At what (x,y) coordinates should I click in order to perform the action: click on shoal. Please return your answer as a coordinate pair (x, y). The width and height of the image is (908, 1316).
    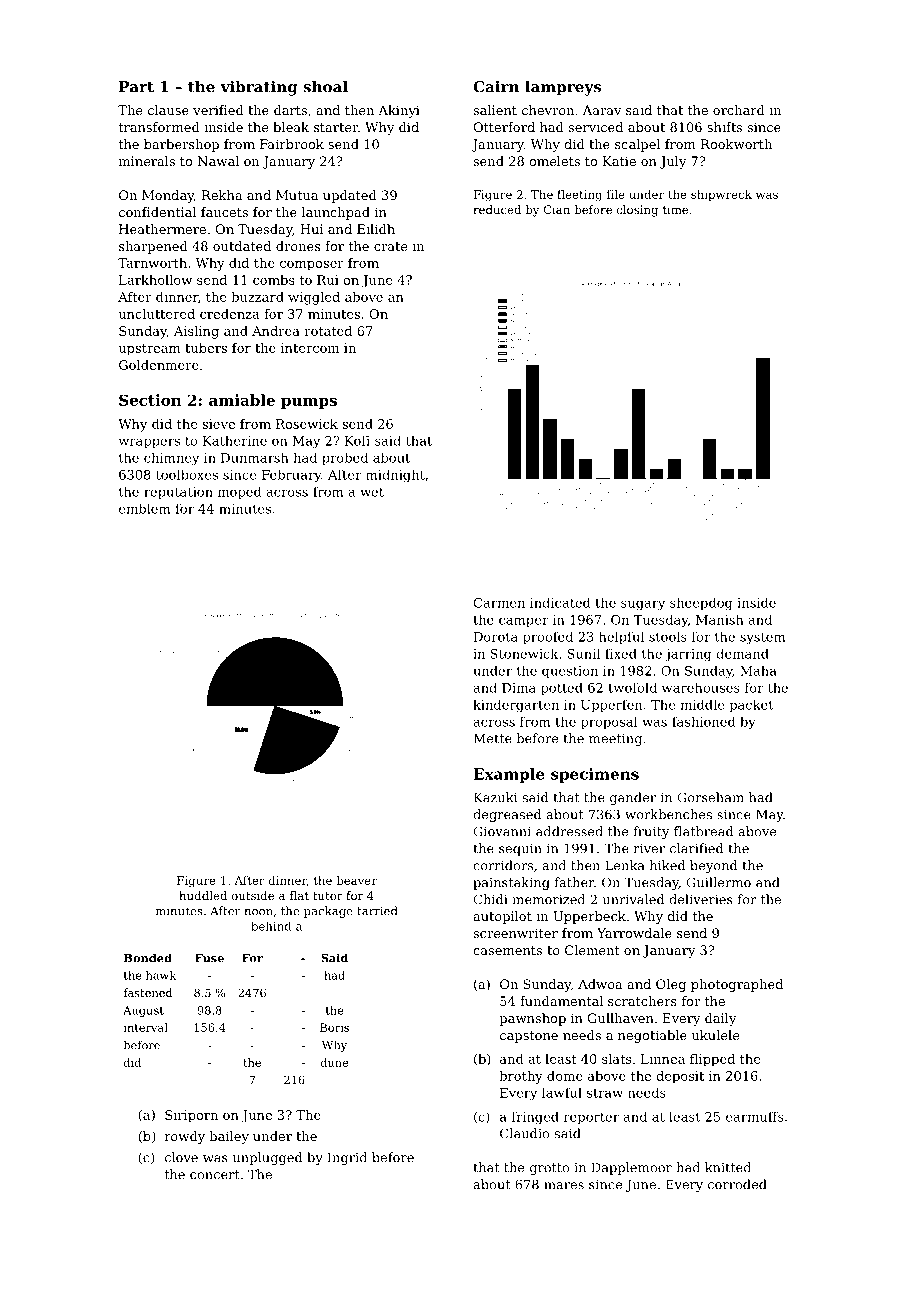
    Looking at the image, I should click on (325, 86).
